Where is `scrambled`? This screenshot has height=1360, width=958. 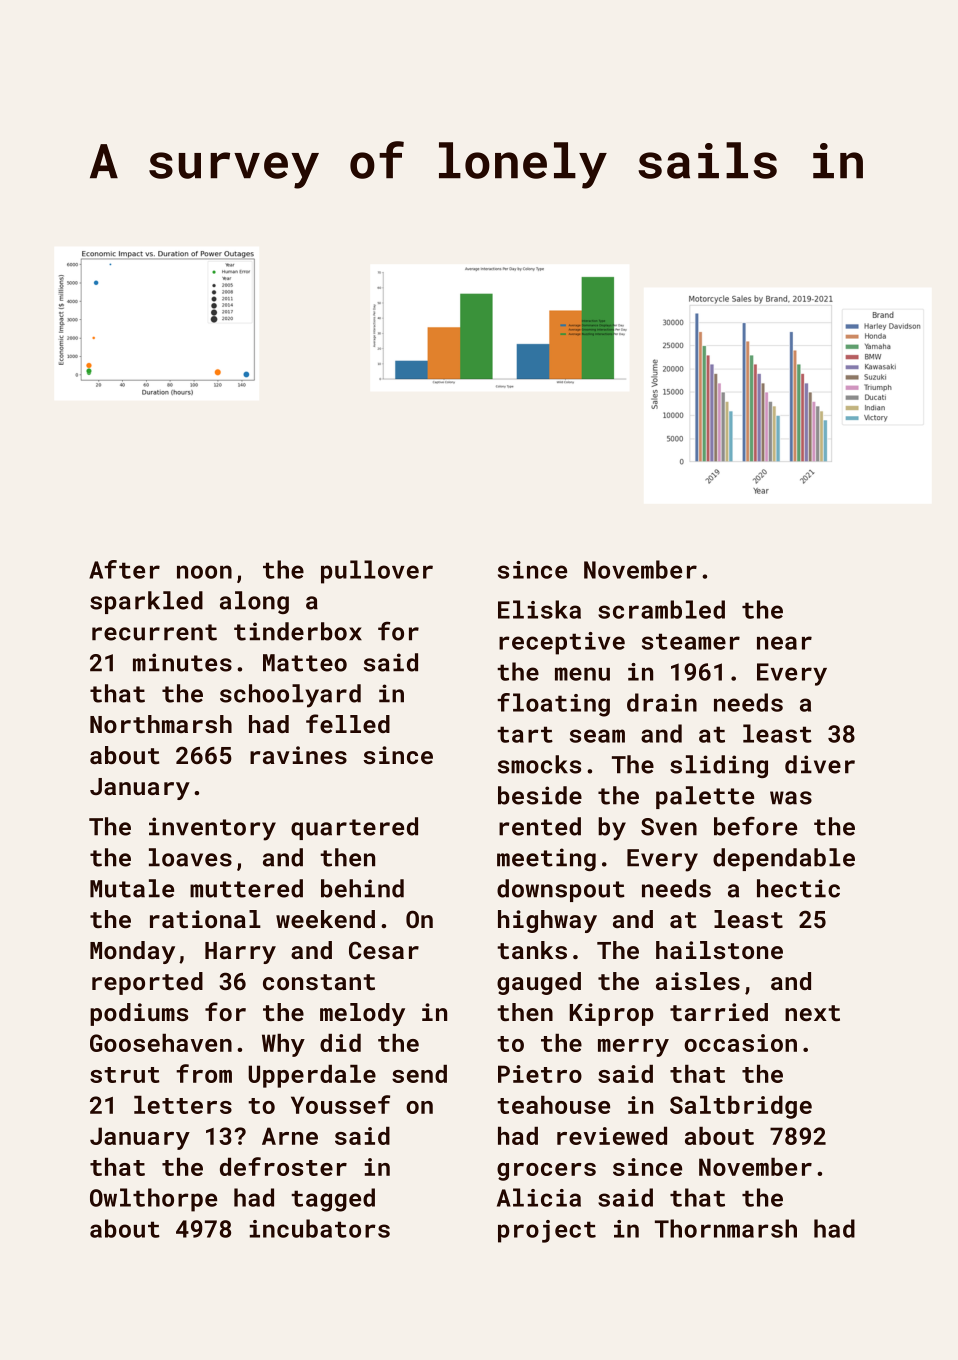
scrambled is located at coordinates (661, 609).
